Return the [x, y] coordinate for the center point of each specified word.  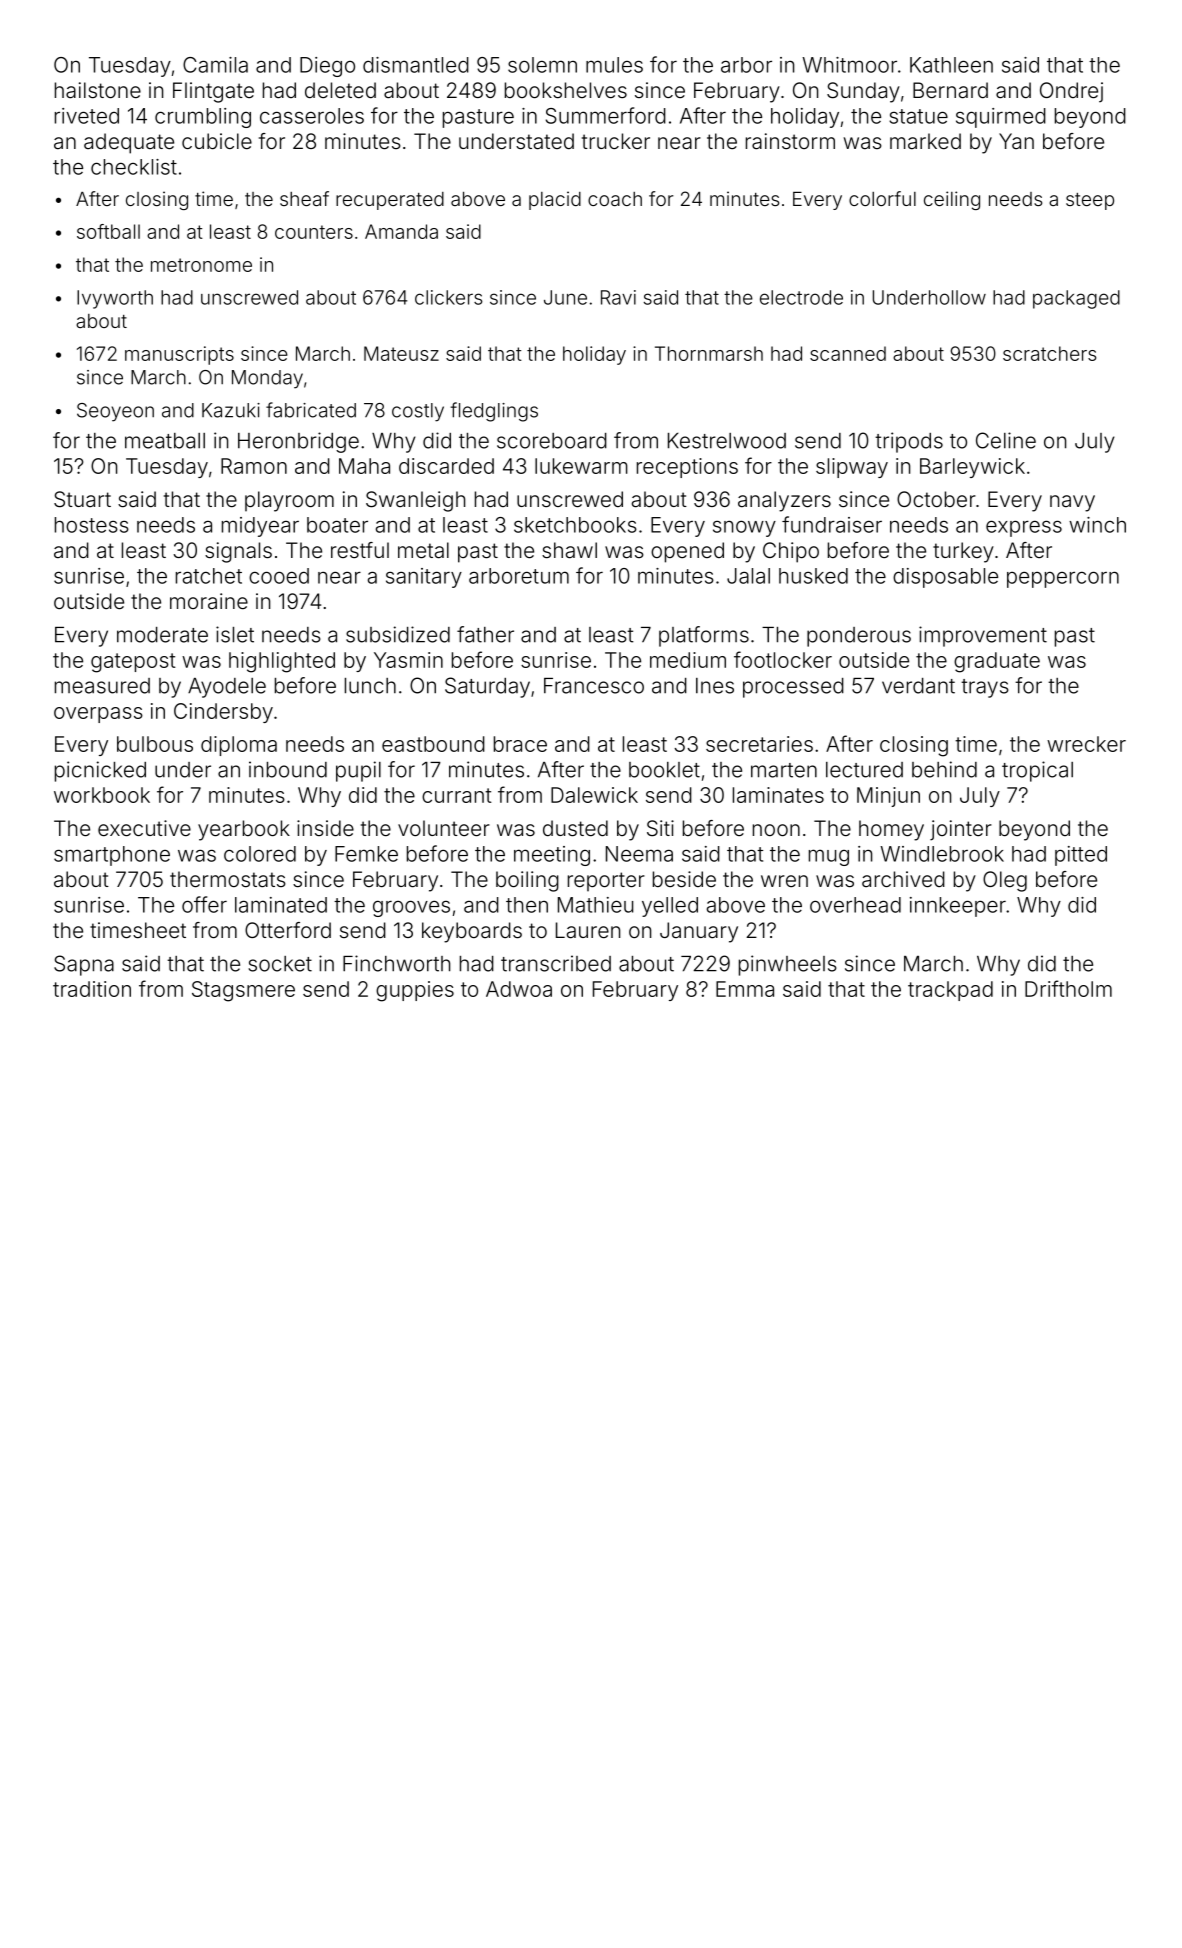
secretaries [759, 744]
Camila [215, 65]
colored [260, 854]
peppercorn [1063, 579]
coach [615, 199]
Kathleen [951, 65]
